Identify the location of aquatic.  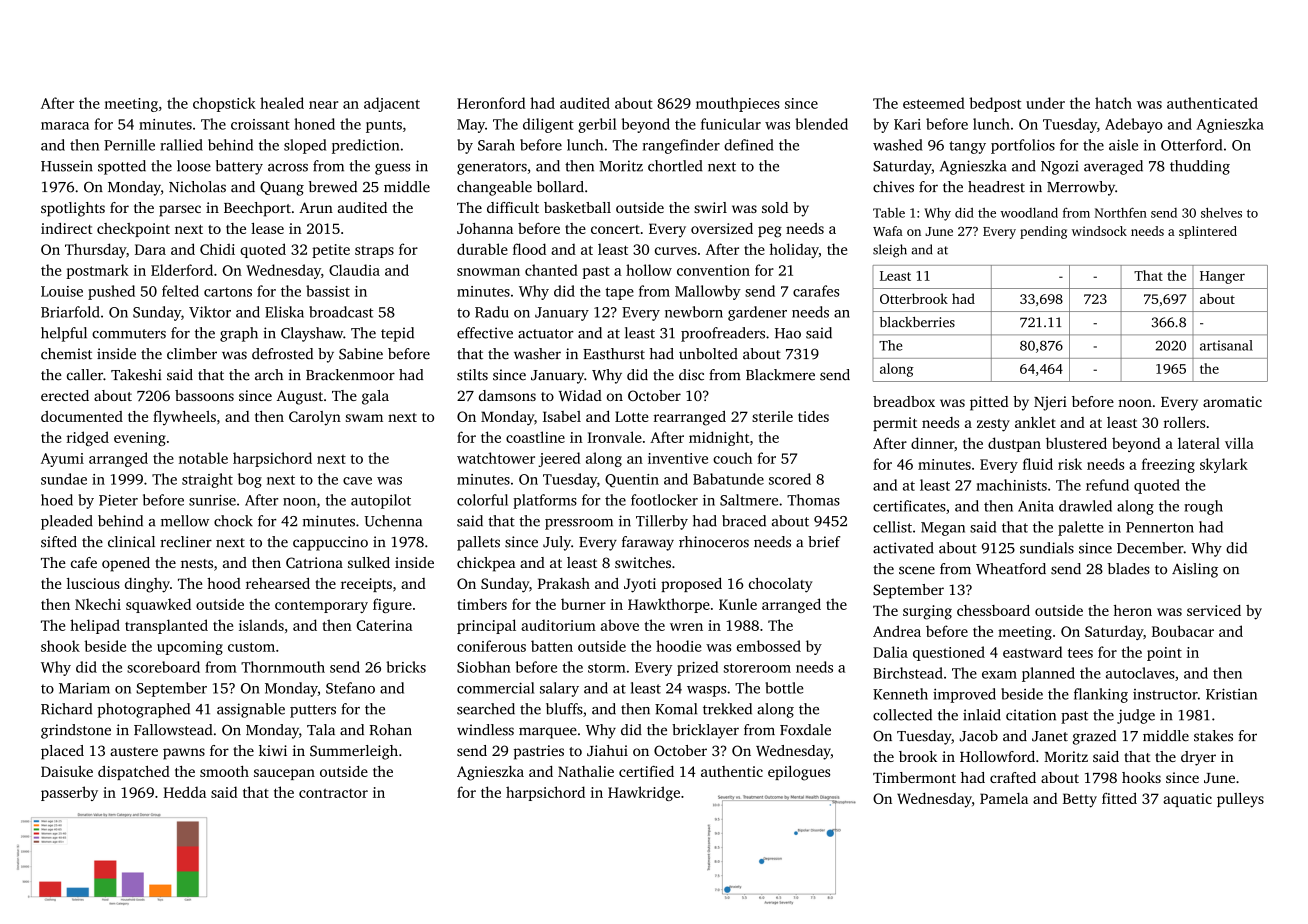
(1187, 800).
